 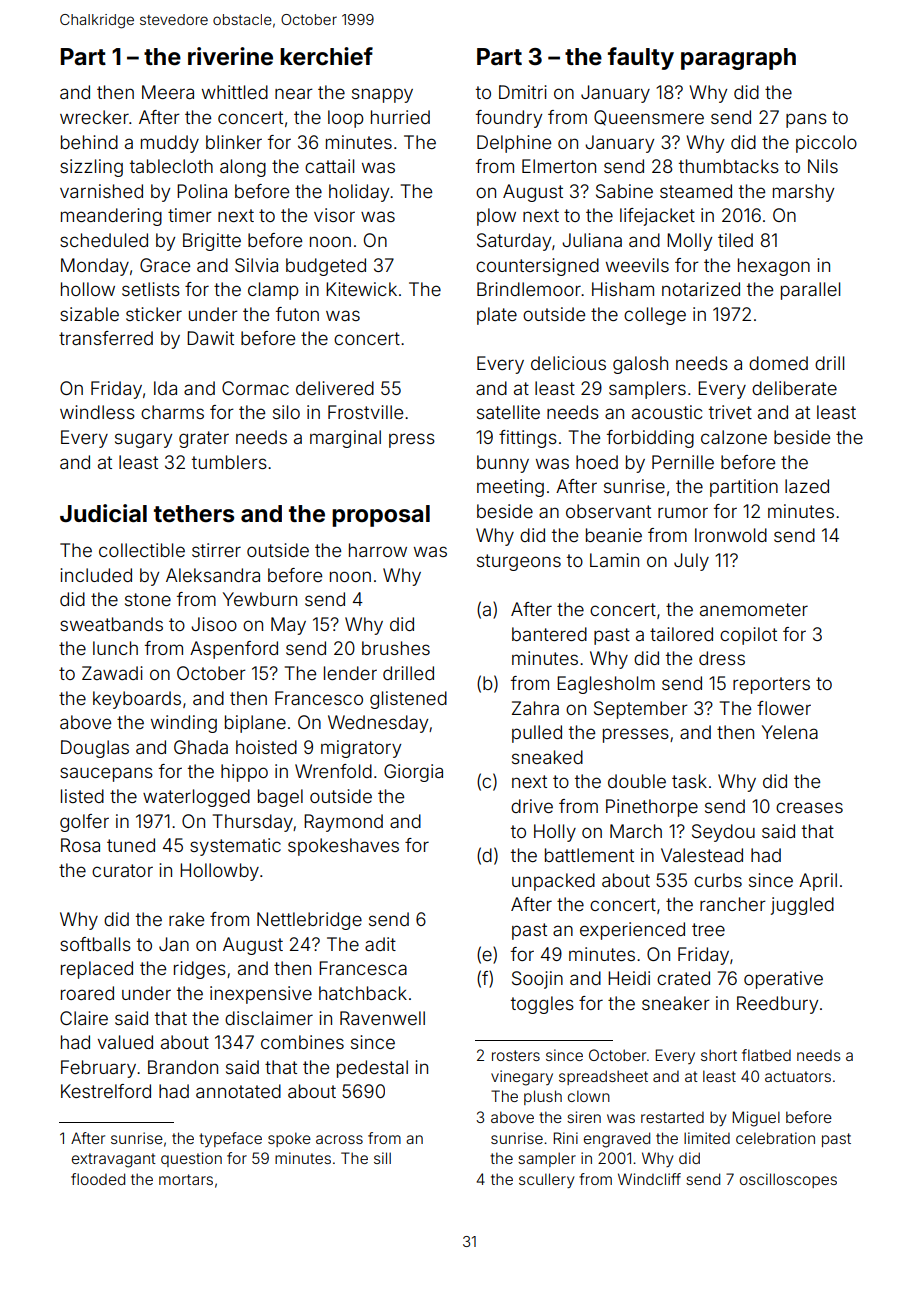 I want to click on collectible, so click(x=142, y=550).
